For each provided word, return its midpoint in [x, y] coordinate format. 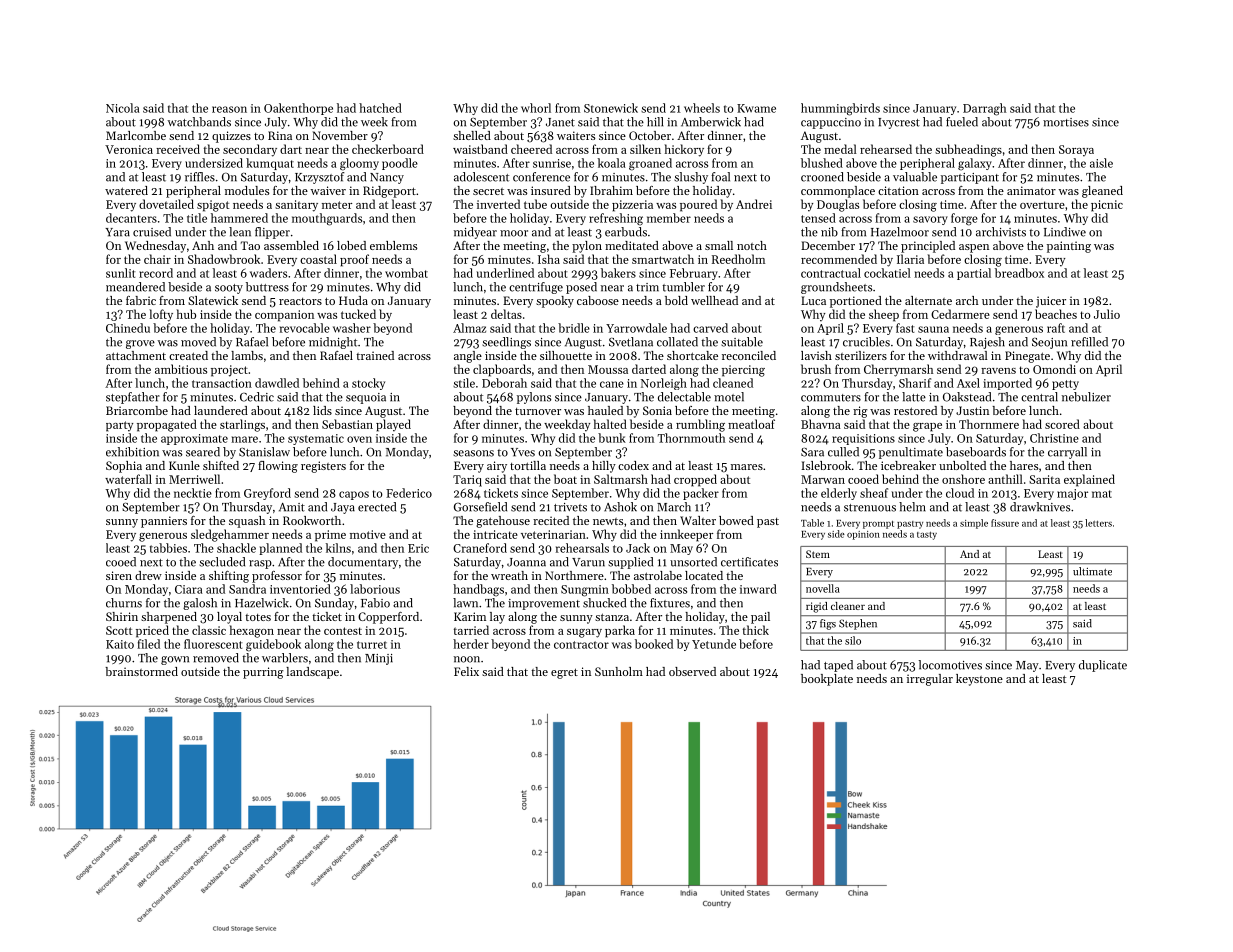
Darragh [984, 109]
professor [277, 577]
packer [701, 494]
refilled [1089, 342]
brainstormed [141, 671]
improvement [544, 604]
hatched [380, 108]
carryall [1067, 453]
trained [375, 355]
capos [354, 495]
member [669, 218]
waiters [576, 135]
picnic [1107, 206]
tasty [927, 536]
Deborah [504, 383]
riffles [200, 177]
